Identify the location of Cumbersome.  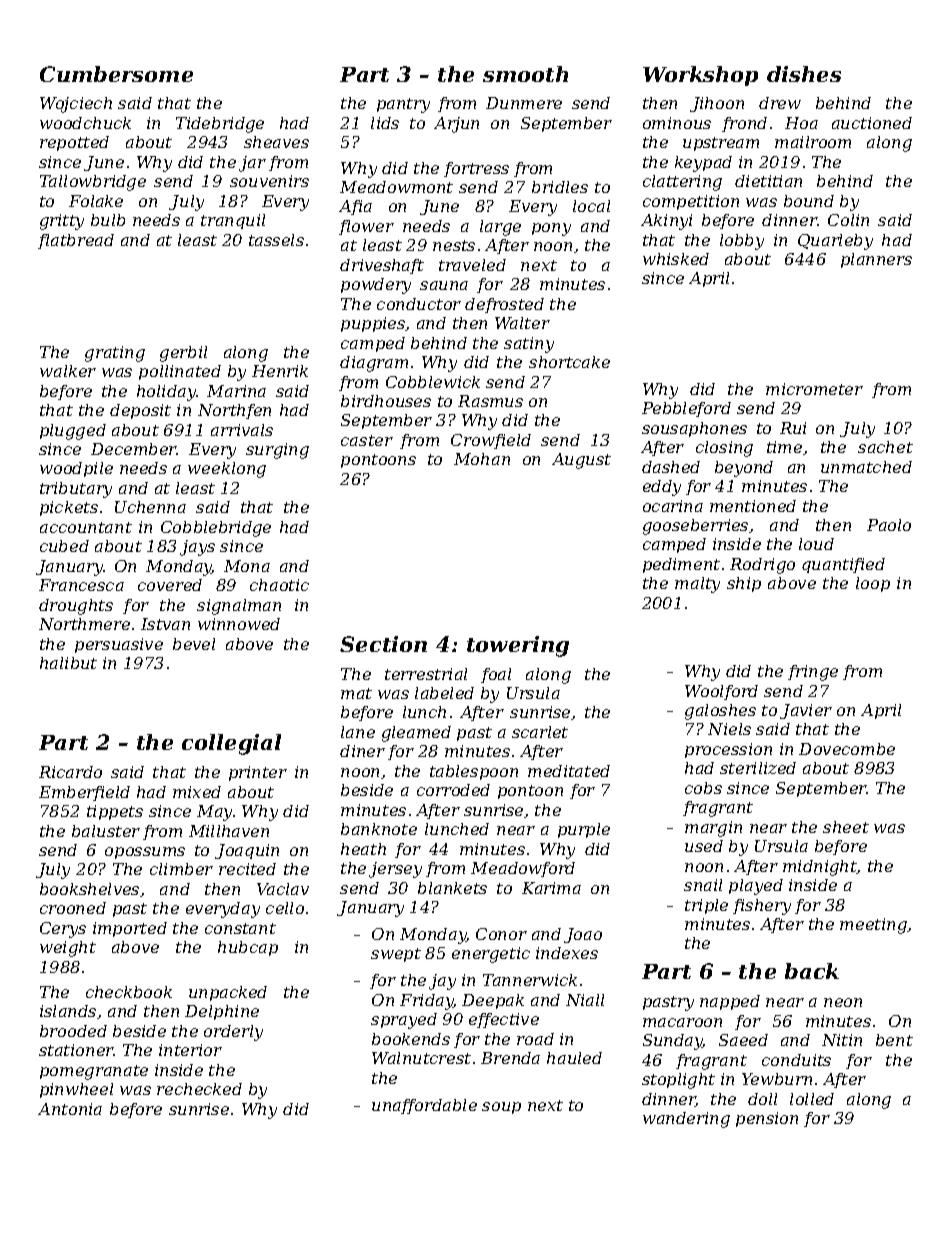
(116, 74).
